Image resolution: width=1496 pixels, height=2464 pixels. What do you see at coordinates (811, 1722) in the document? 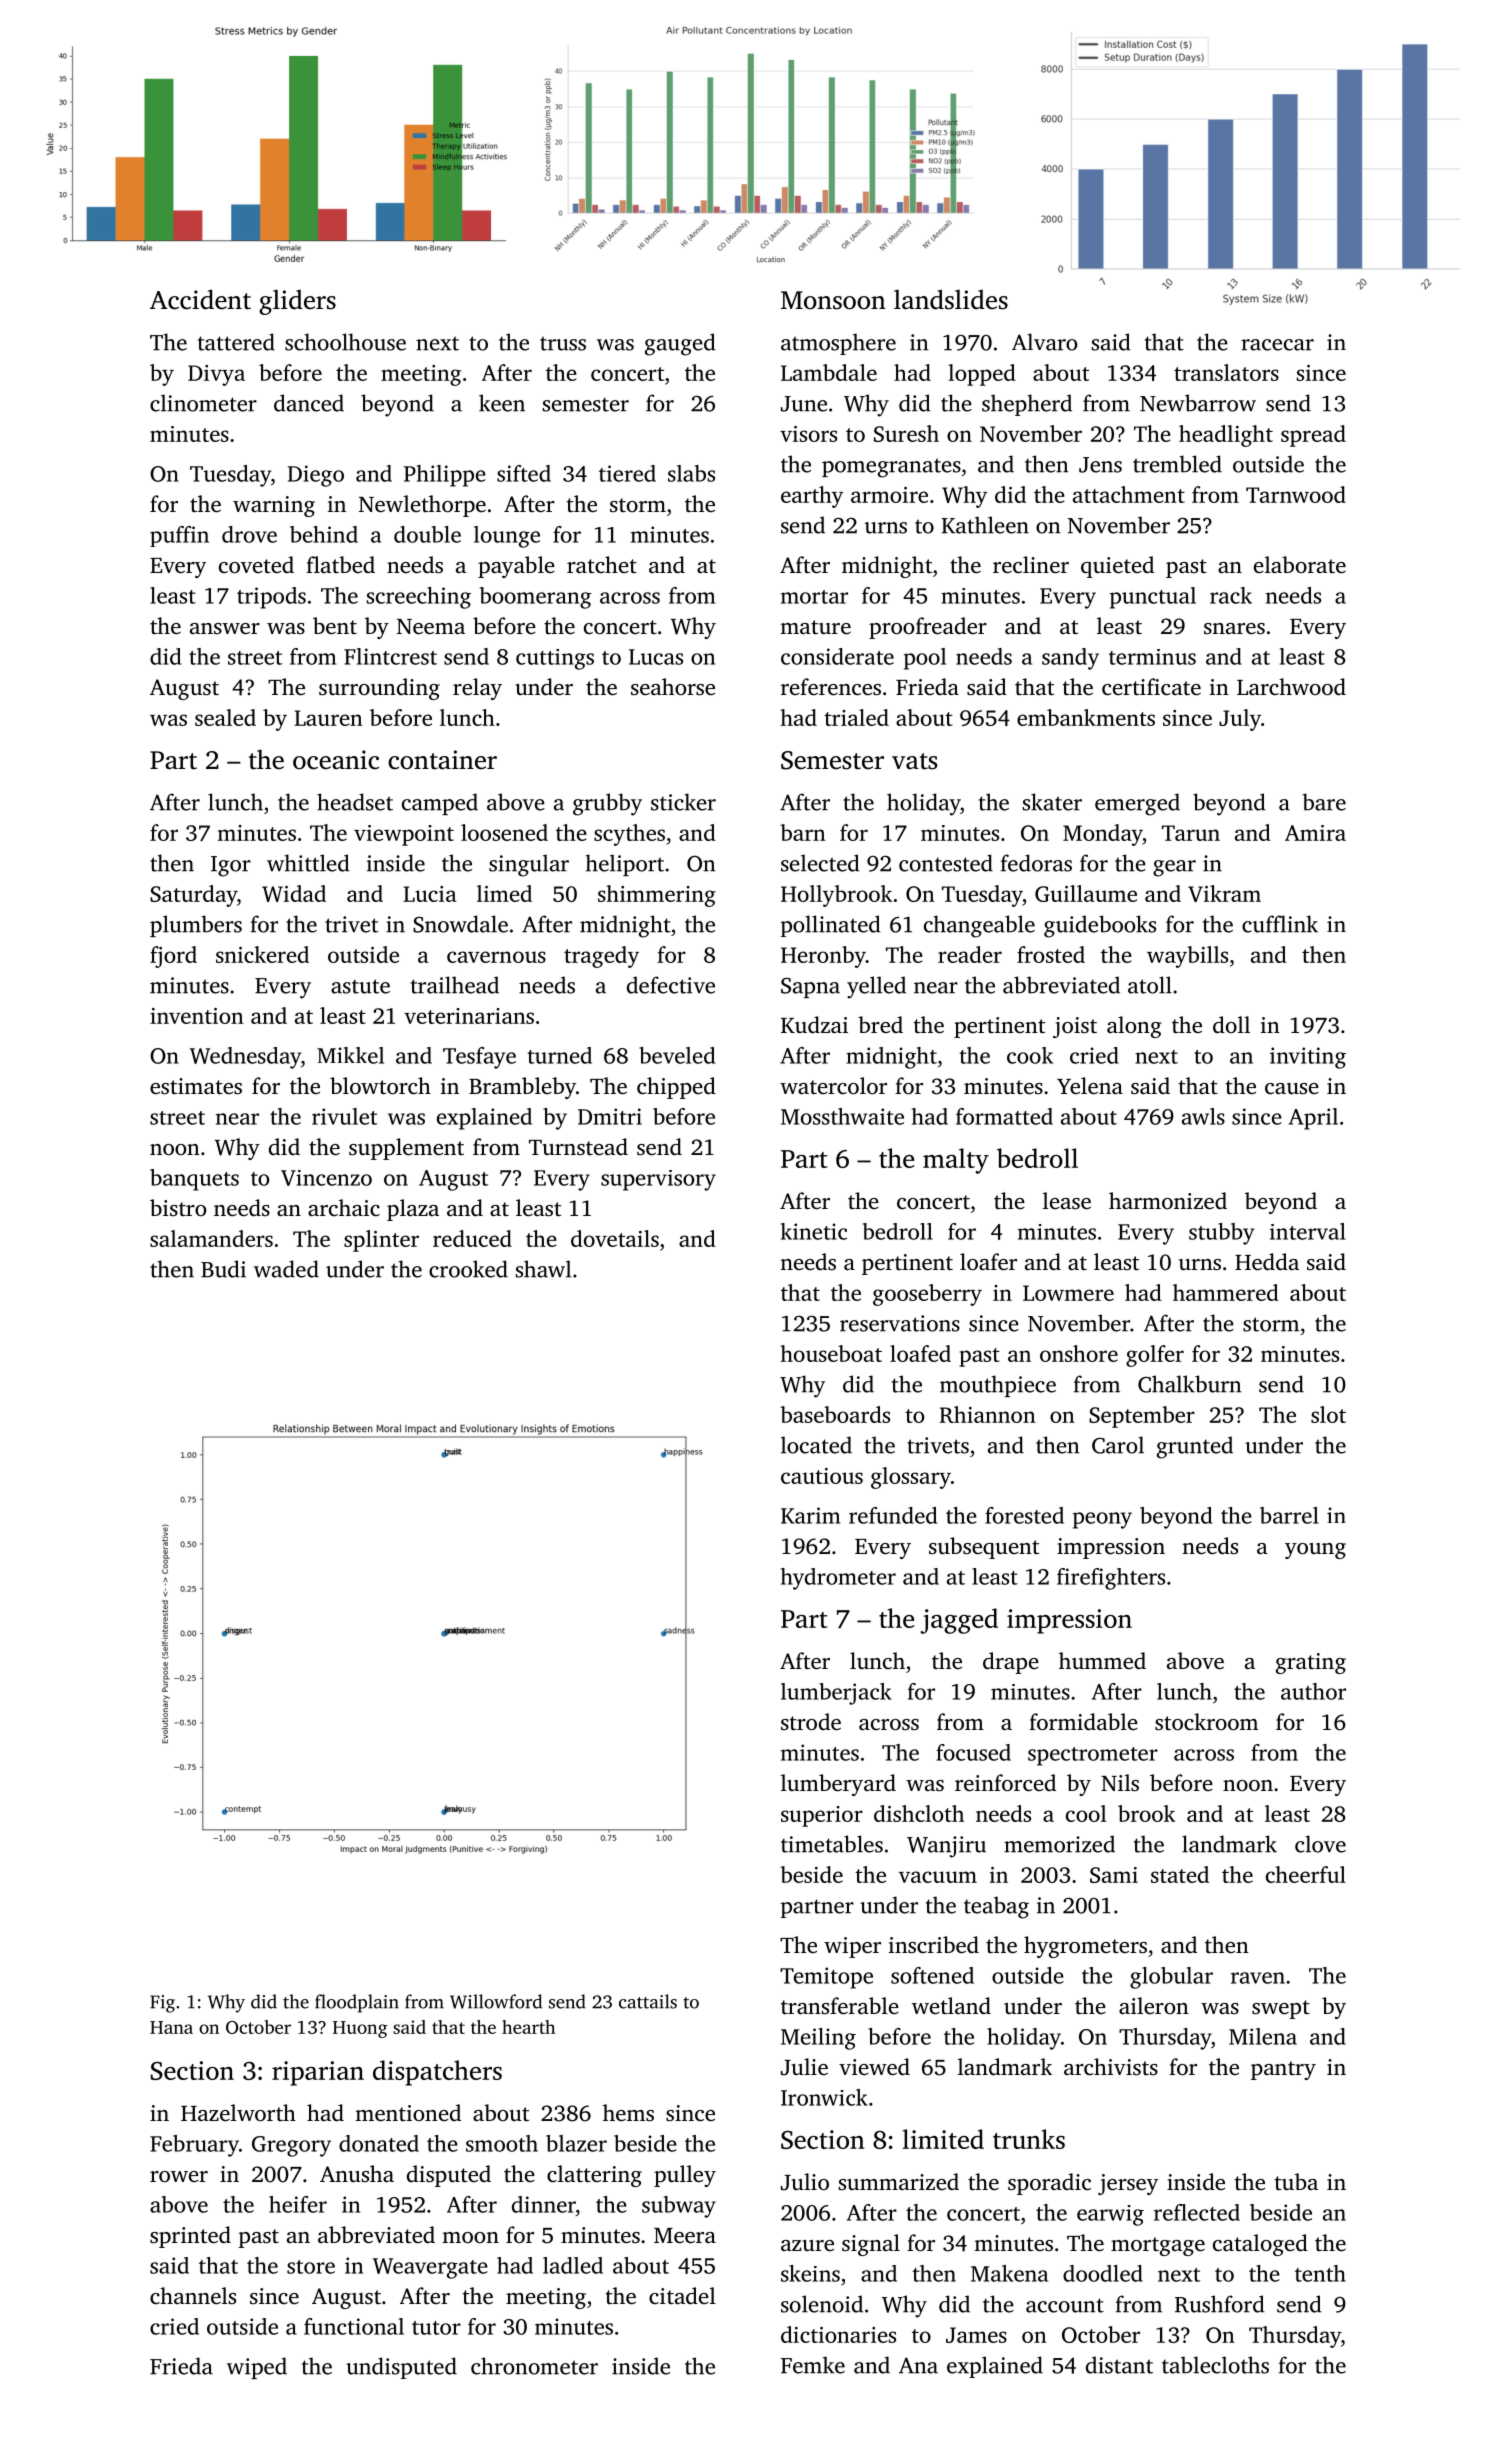
I see `strode` at bounding box center [811, 1722].
